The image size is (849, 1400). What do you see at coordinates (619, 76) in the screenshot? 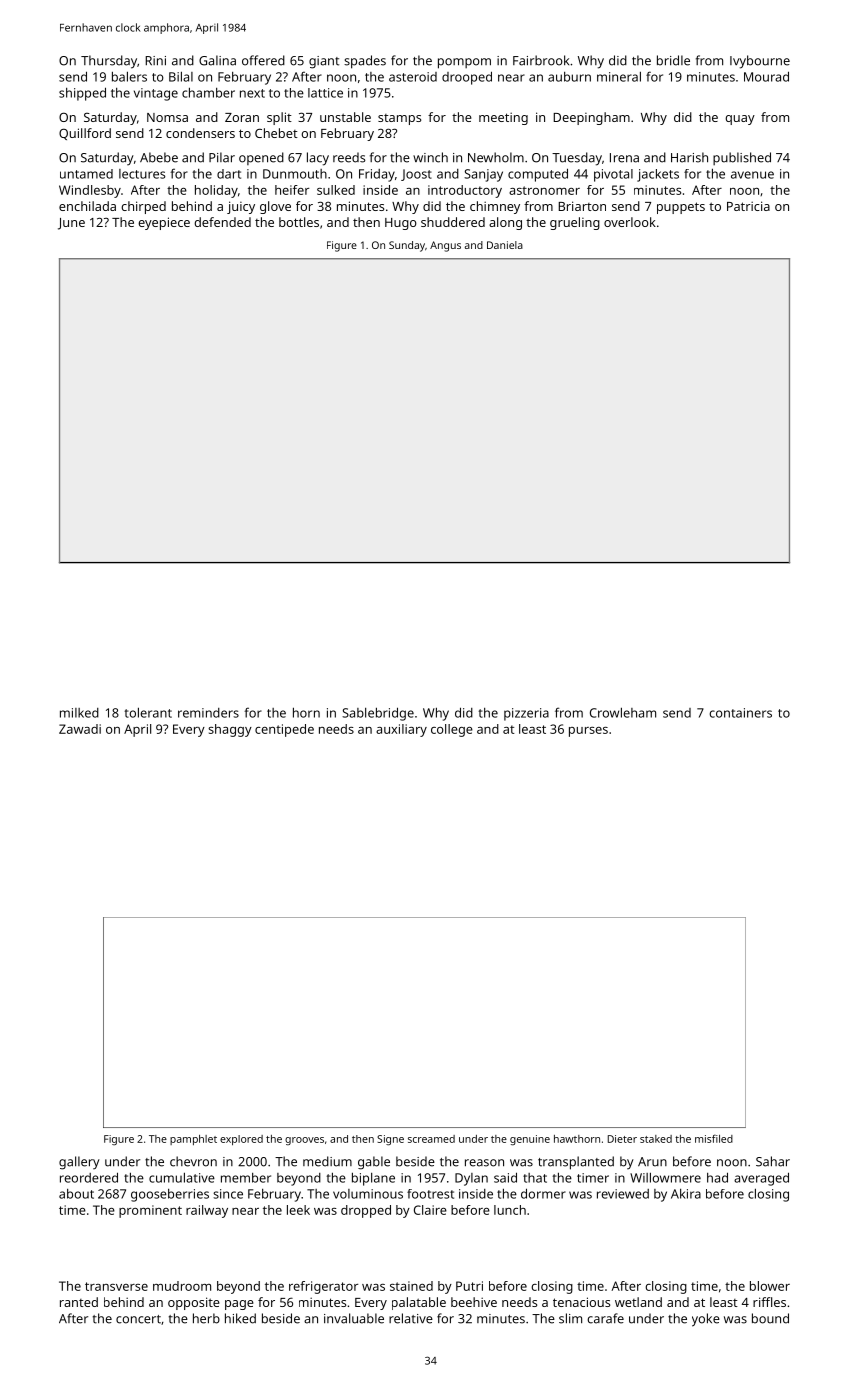
I see `mineral` at bounding box center [619, 76].
